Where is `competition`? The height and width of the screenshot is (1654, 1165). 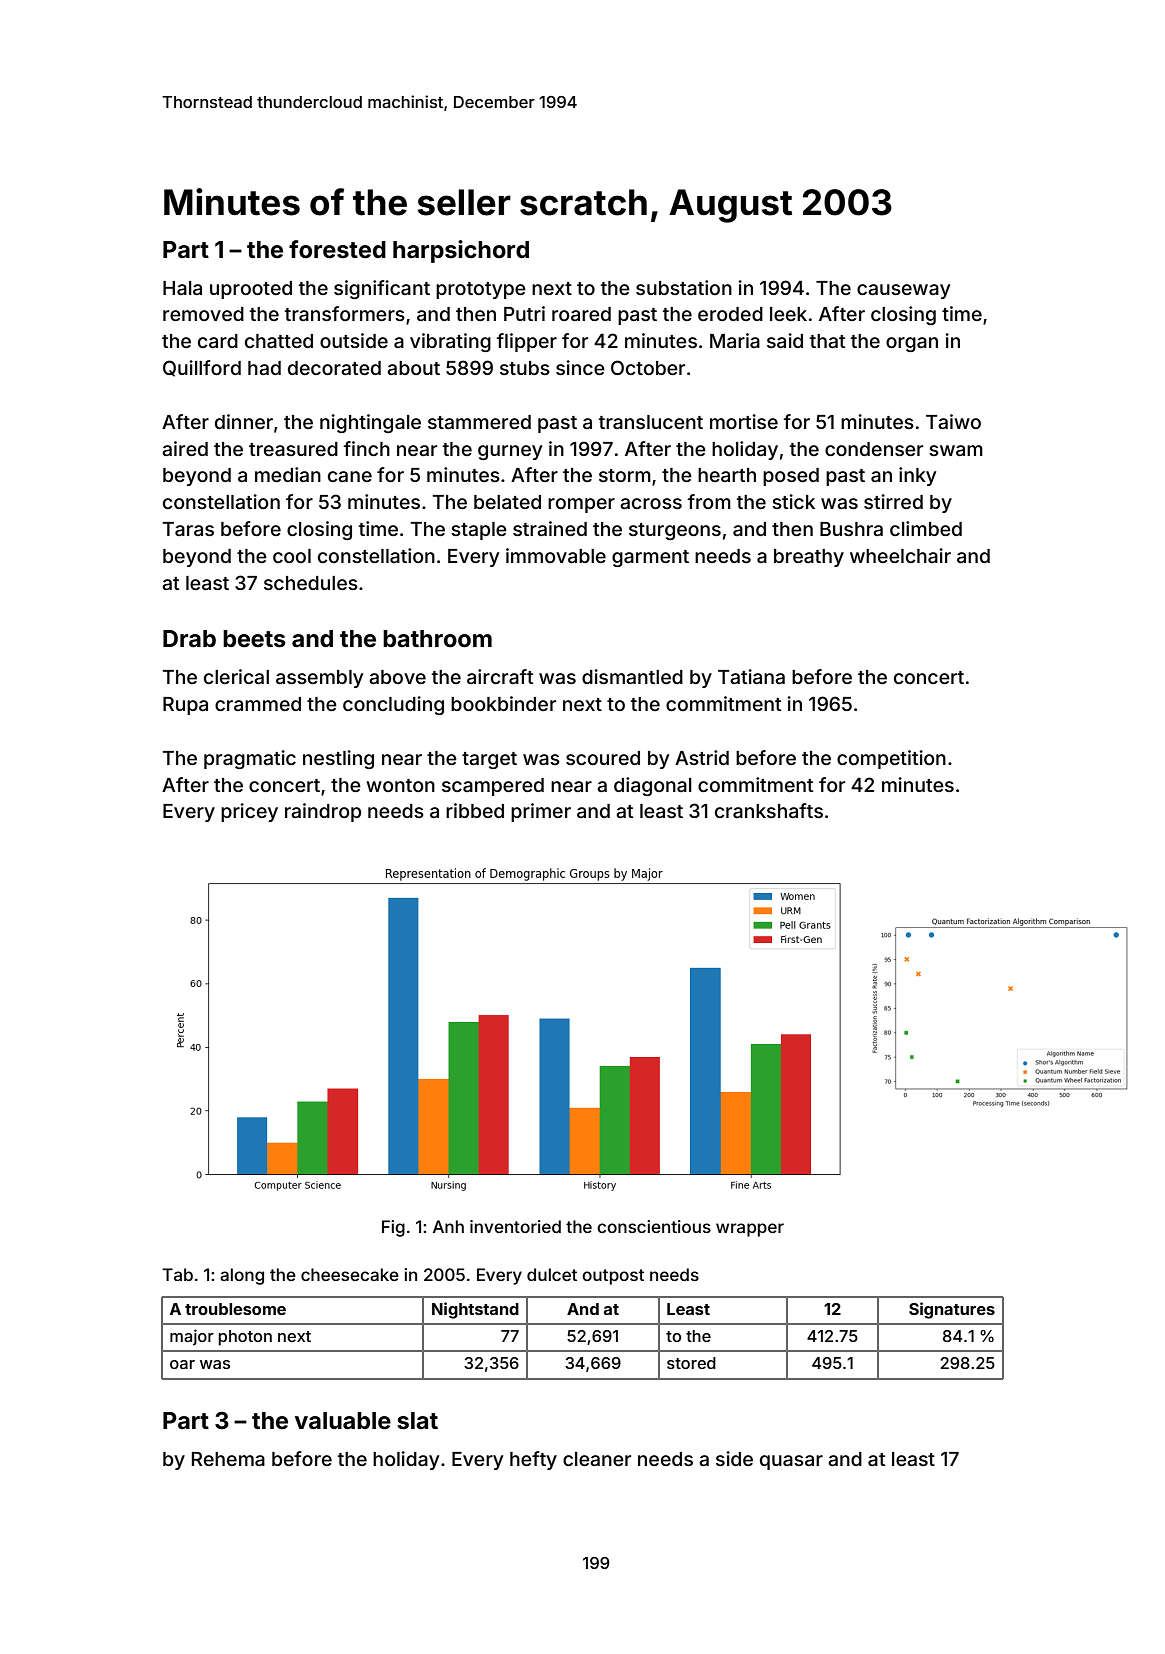 competition is located at coordinates (891, 759).
